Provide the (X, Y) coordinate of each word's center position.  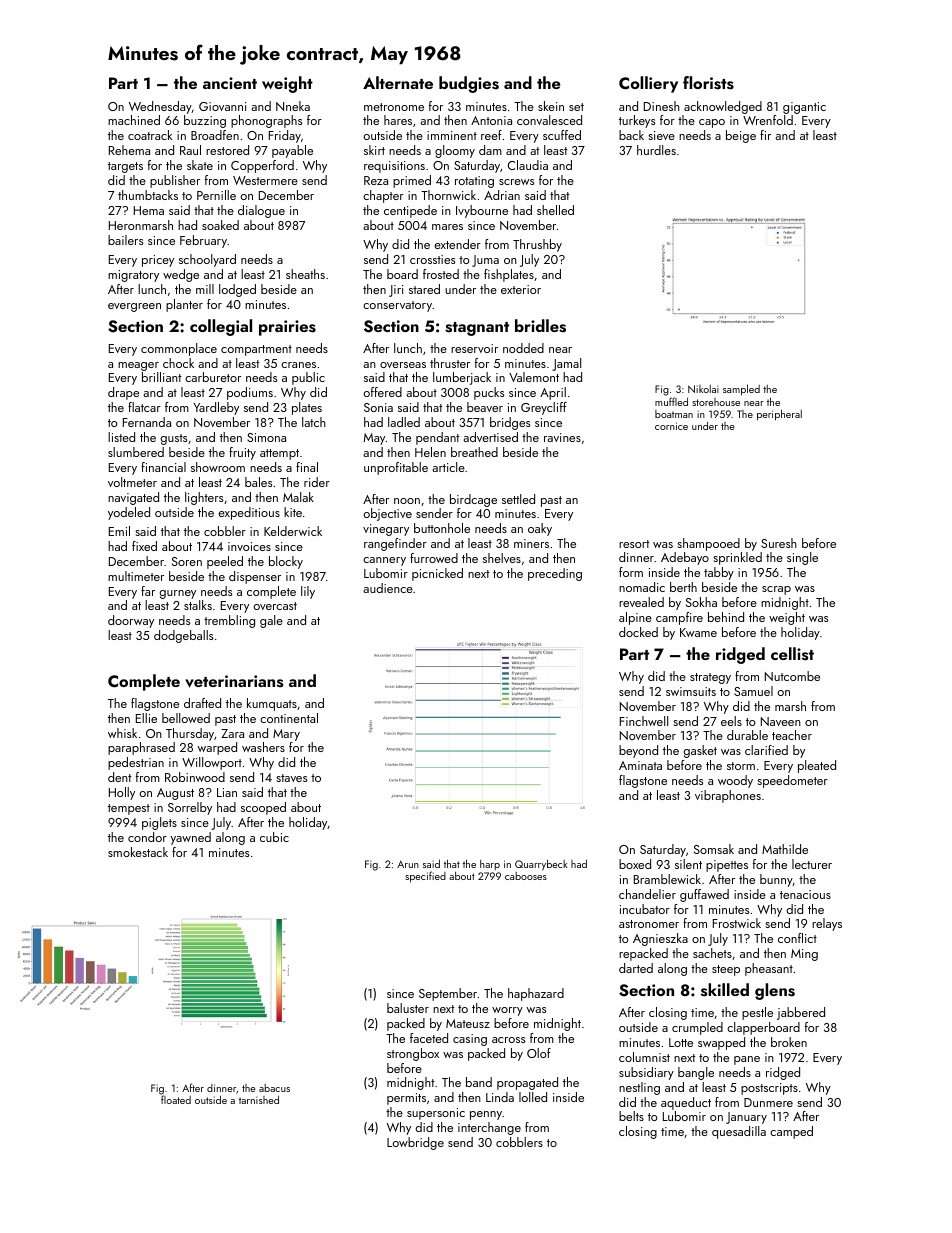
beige (741, 136)
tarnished (259, 1100)
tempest (129, 809)
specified (425, 877)
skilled (725, 990)
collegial (221, 327)
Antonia (491, 120)
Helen (430, 452)
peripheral (779, 415)
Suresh (779, 543)
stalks (198, 605)
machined (134, 120)
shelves (502, 558)
